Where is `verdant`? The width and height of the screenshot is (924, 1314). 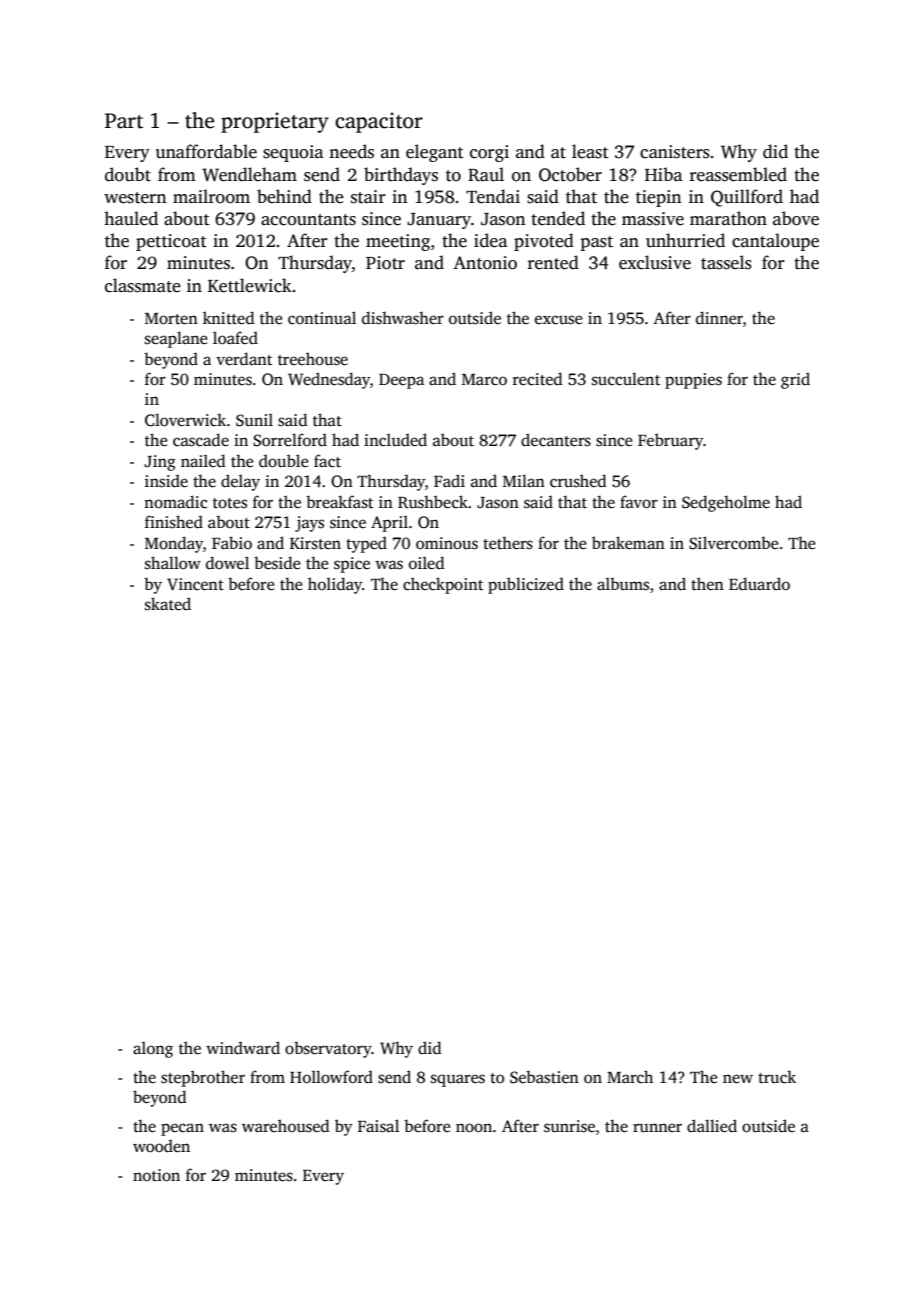
verdant is located at coordinates (244, 359).
